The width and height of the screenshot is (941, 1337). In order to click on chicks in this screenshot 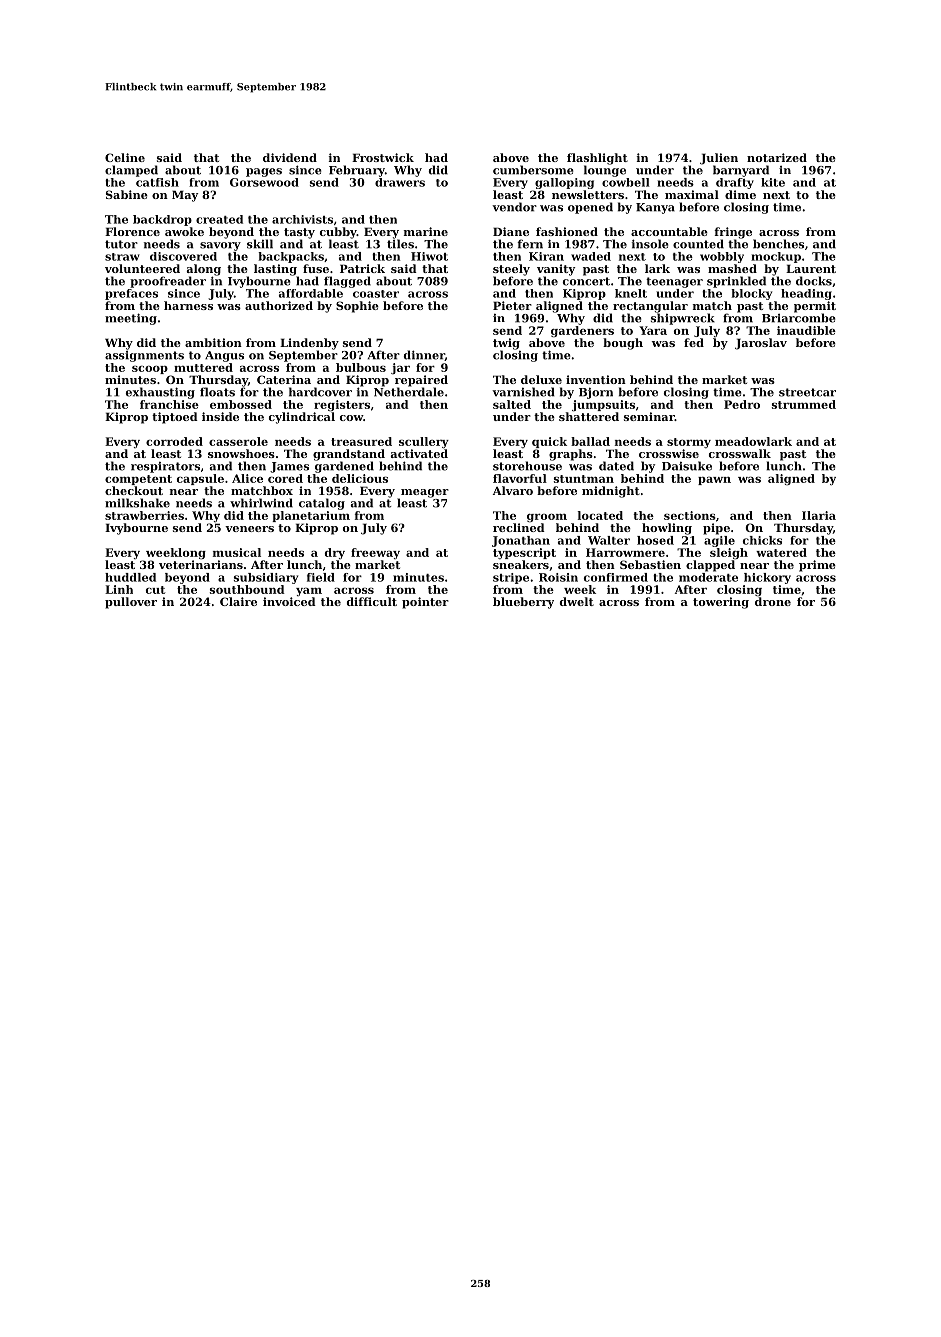, I will do `click(762, 540)`.
